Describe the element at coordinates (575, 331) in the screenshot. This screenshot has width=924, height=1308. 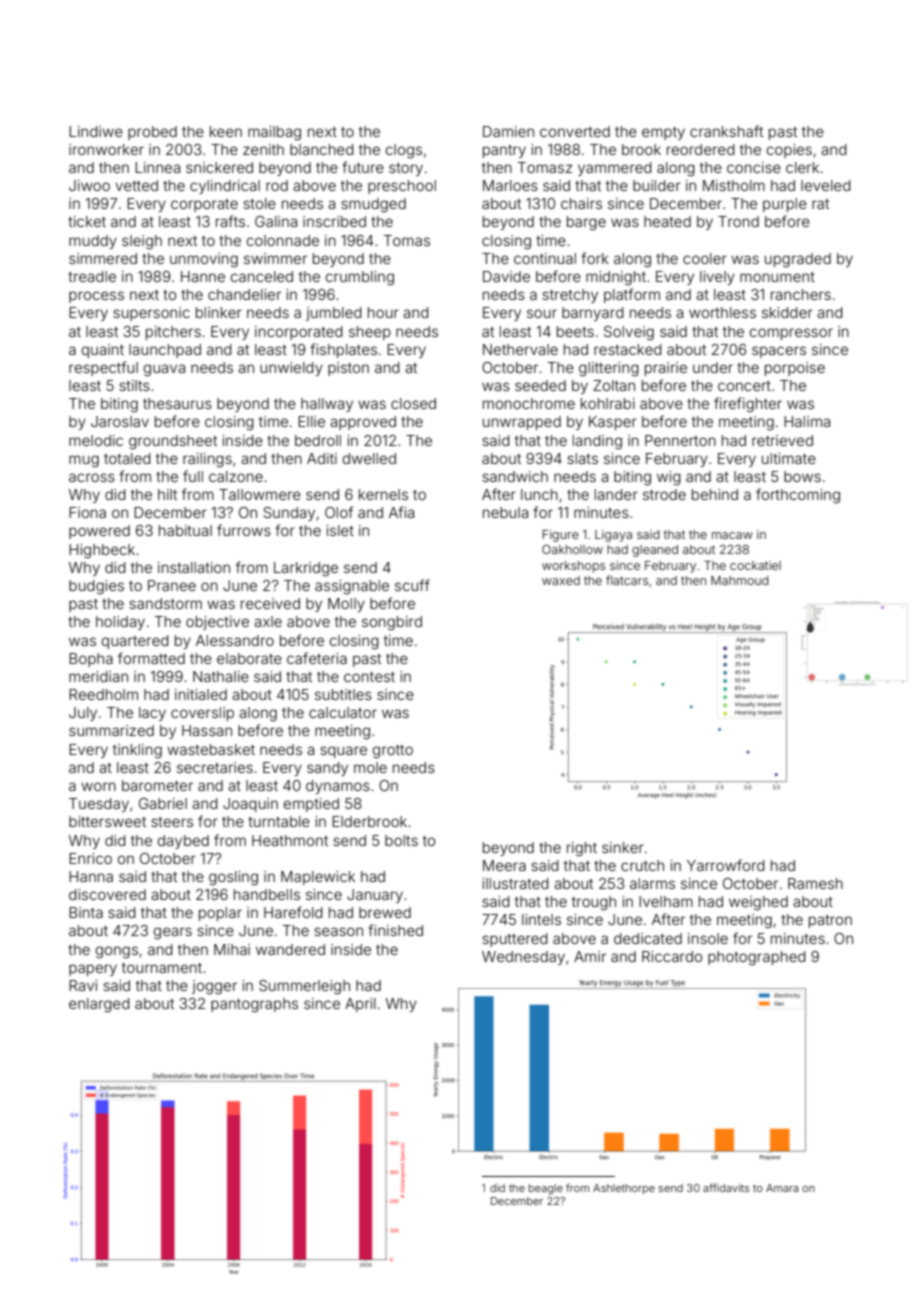
I see `beets` at that location.
